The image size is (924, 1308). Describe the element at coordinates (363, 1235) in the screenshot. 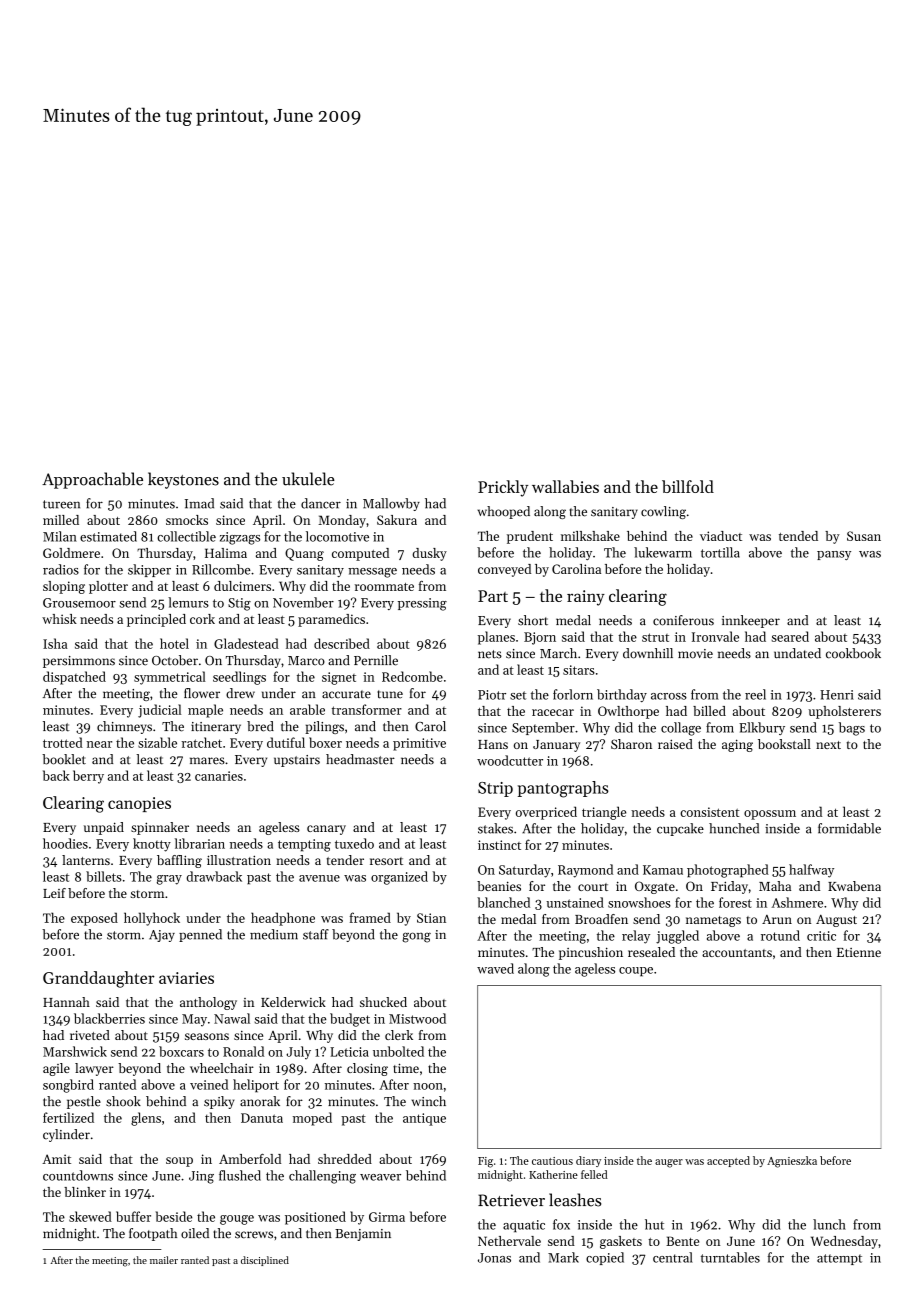

I see `Benjamin` at that location.
